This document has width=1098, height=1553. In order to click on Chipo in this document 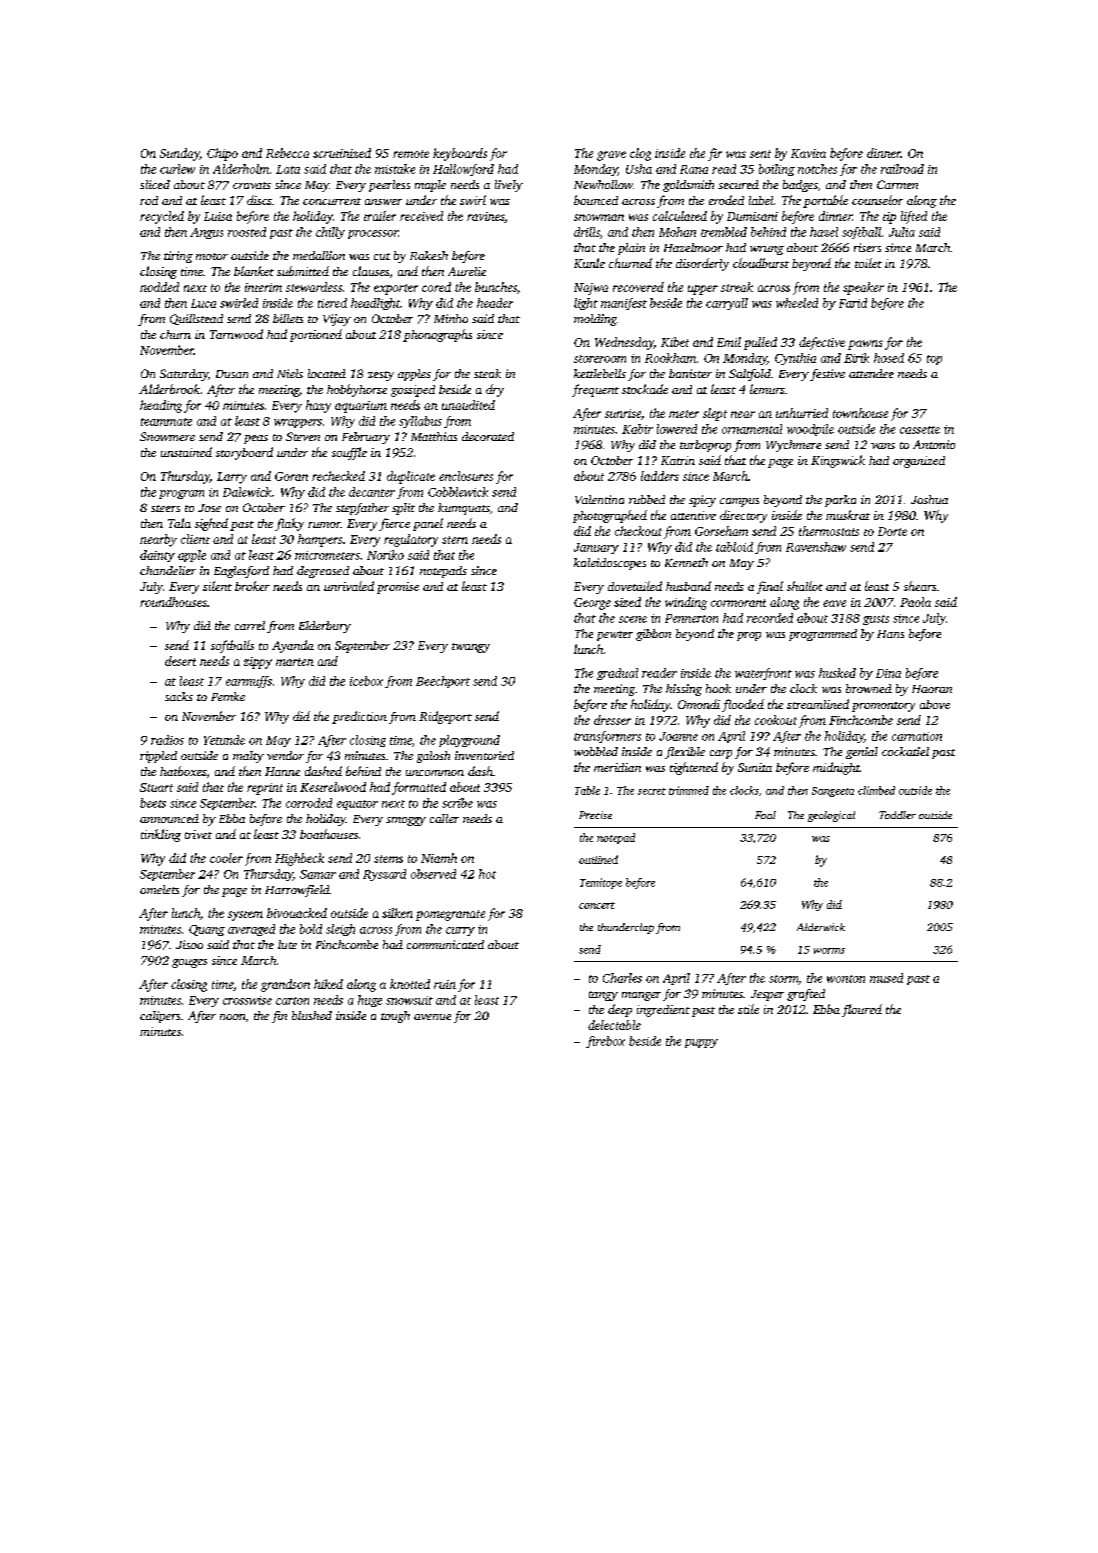, I will do `click(222, 154)`.
